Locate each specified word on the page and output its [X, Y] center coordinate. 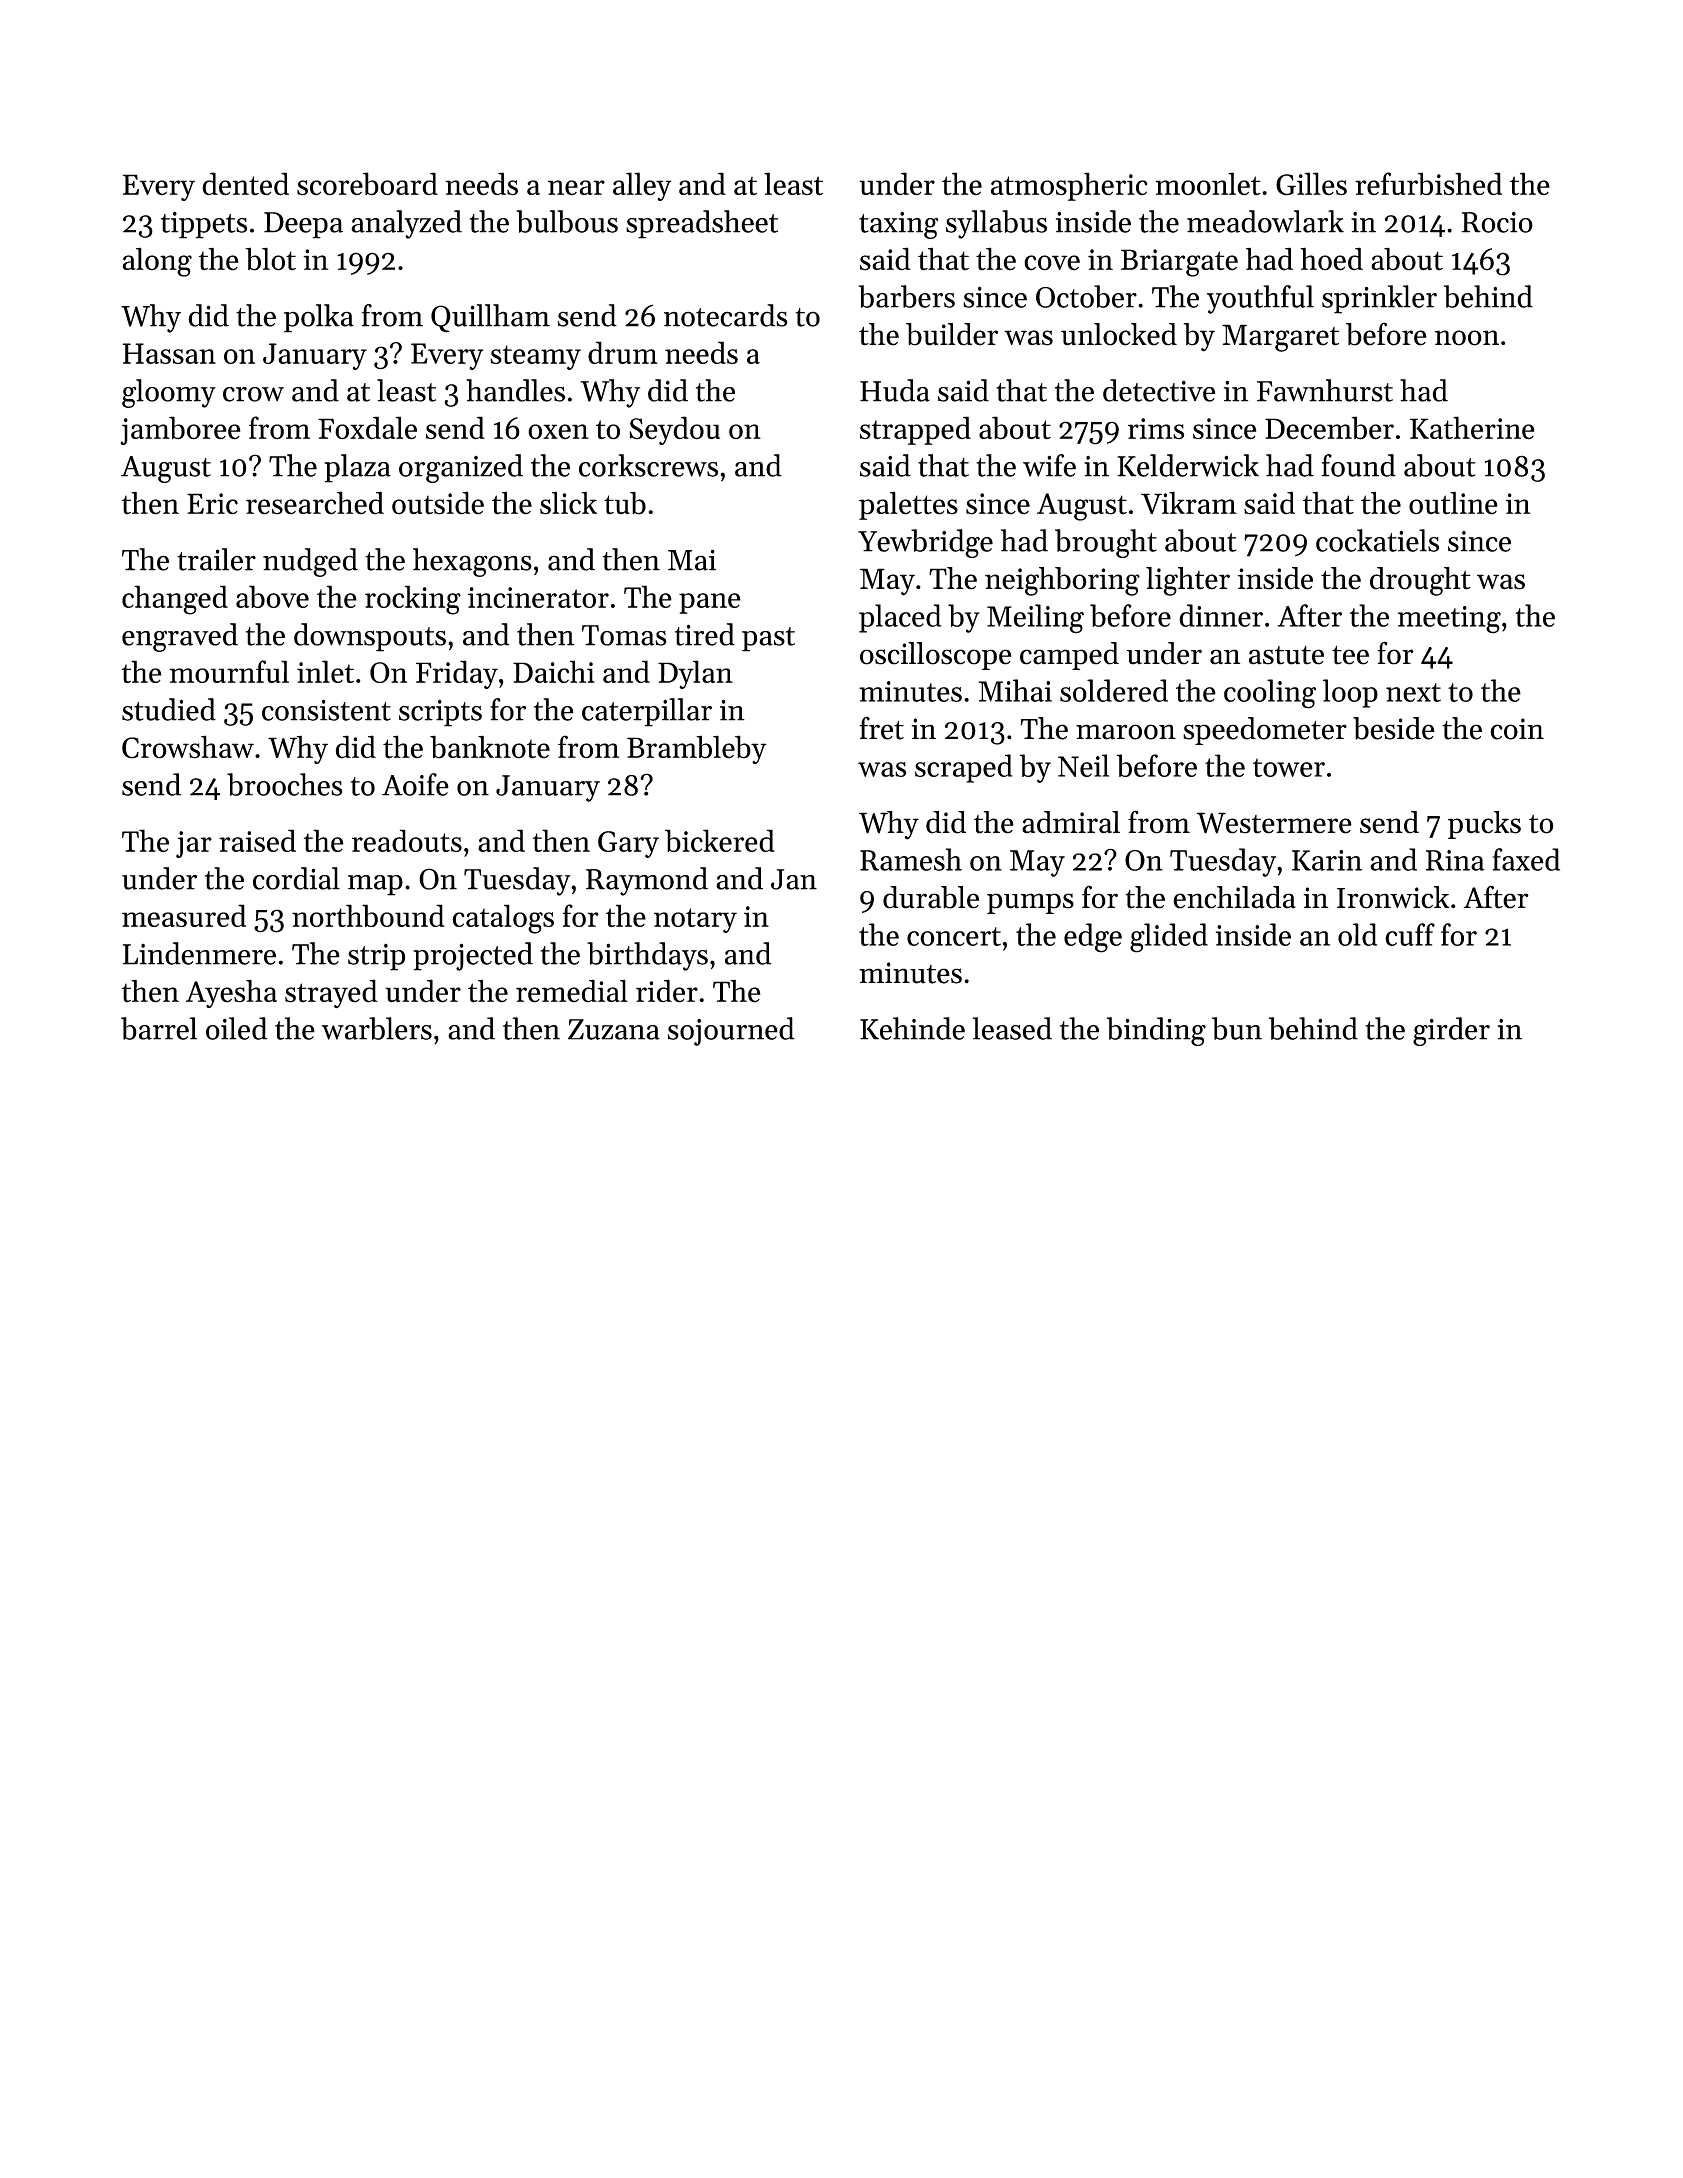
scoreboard [367, 184]
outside [438, 503]
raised [257, 840]
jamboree [180, 430]
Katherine [1472, 428]
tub [625, 503]
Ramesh [911, 859]
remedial [572, 991]
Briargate [1179, 263]
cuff [1410, 934]
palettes [908, 505]
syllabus [996, 224]
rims [1156, 428]
